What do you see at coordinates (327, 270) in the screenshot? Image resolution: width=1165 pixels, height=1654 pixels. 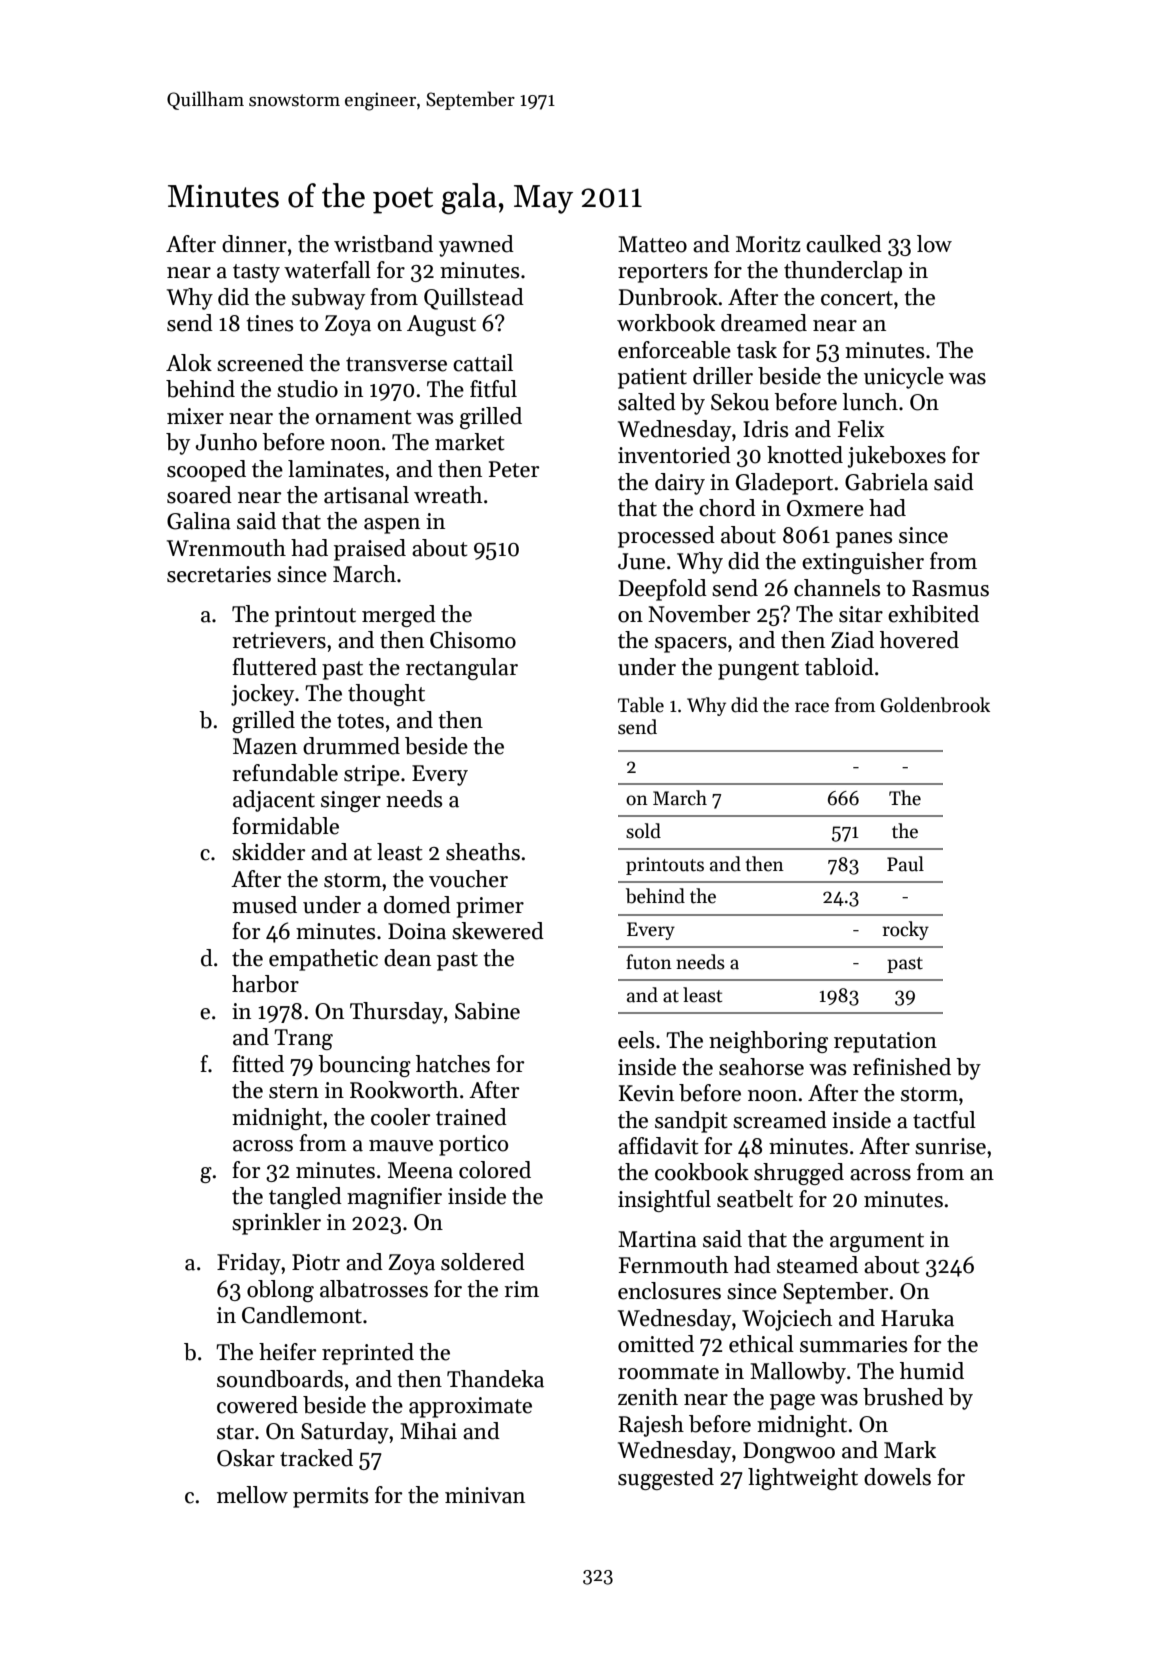 I see `waterfall` at bounding box center [327, 270].
